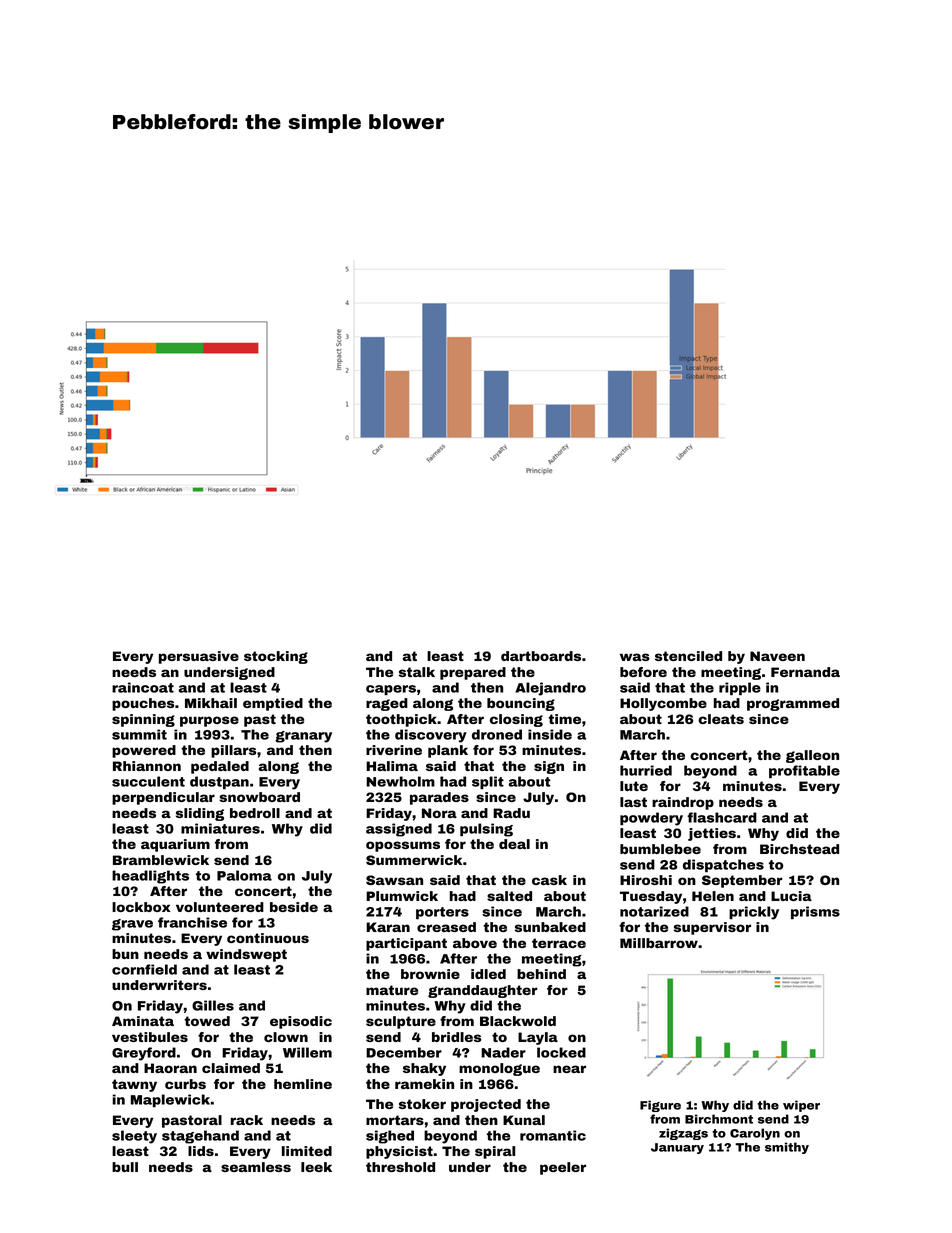 This screenshot has width=952, height=1233. Describe the element at coordinates (175, 845) in the screenshot. I see `aquarium` at that location.
